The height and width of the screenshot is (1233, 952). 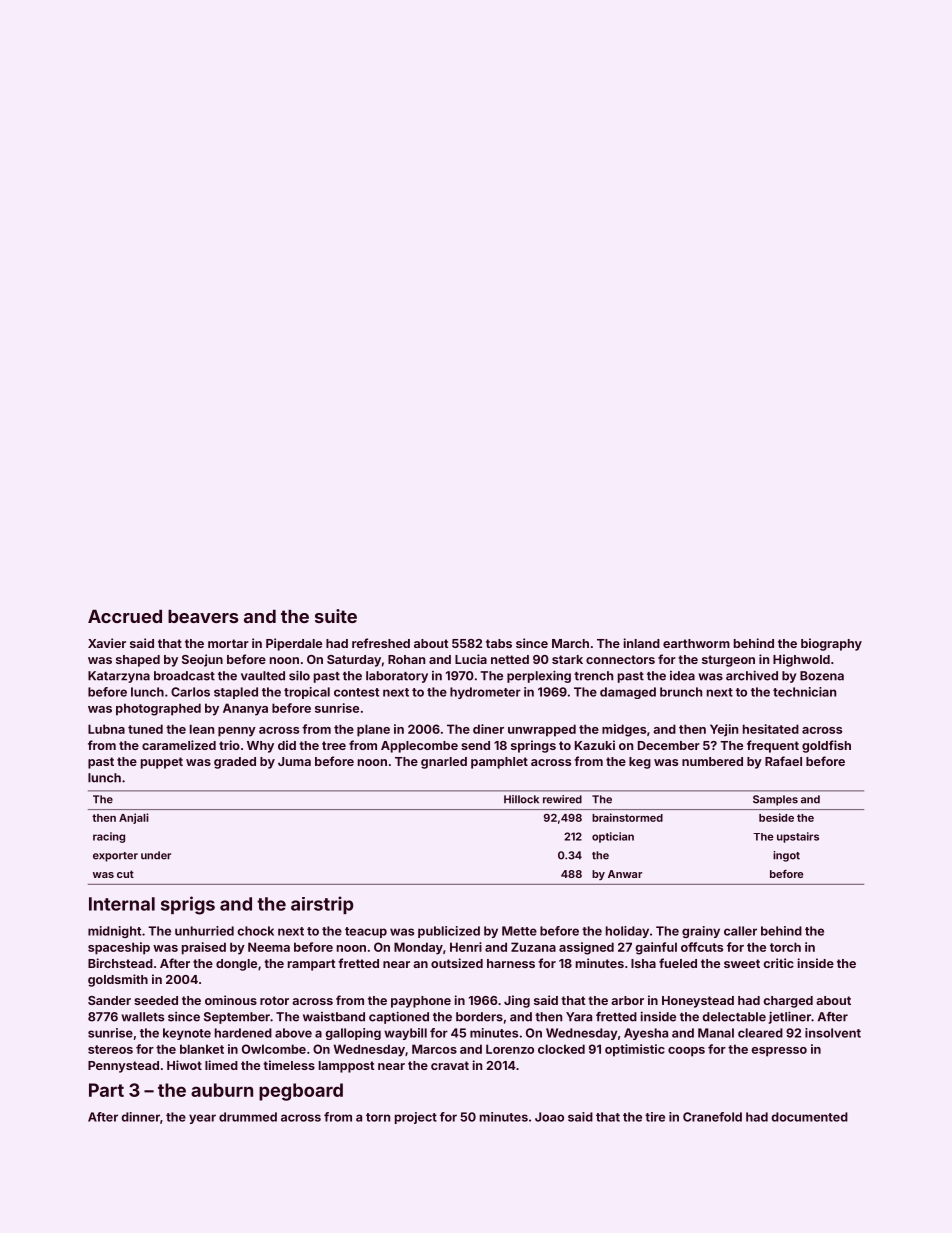 What do you see at coordinates (521, 799) in the screenshot?
I see `Hillock` at bounding box center [521, 799].
